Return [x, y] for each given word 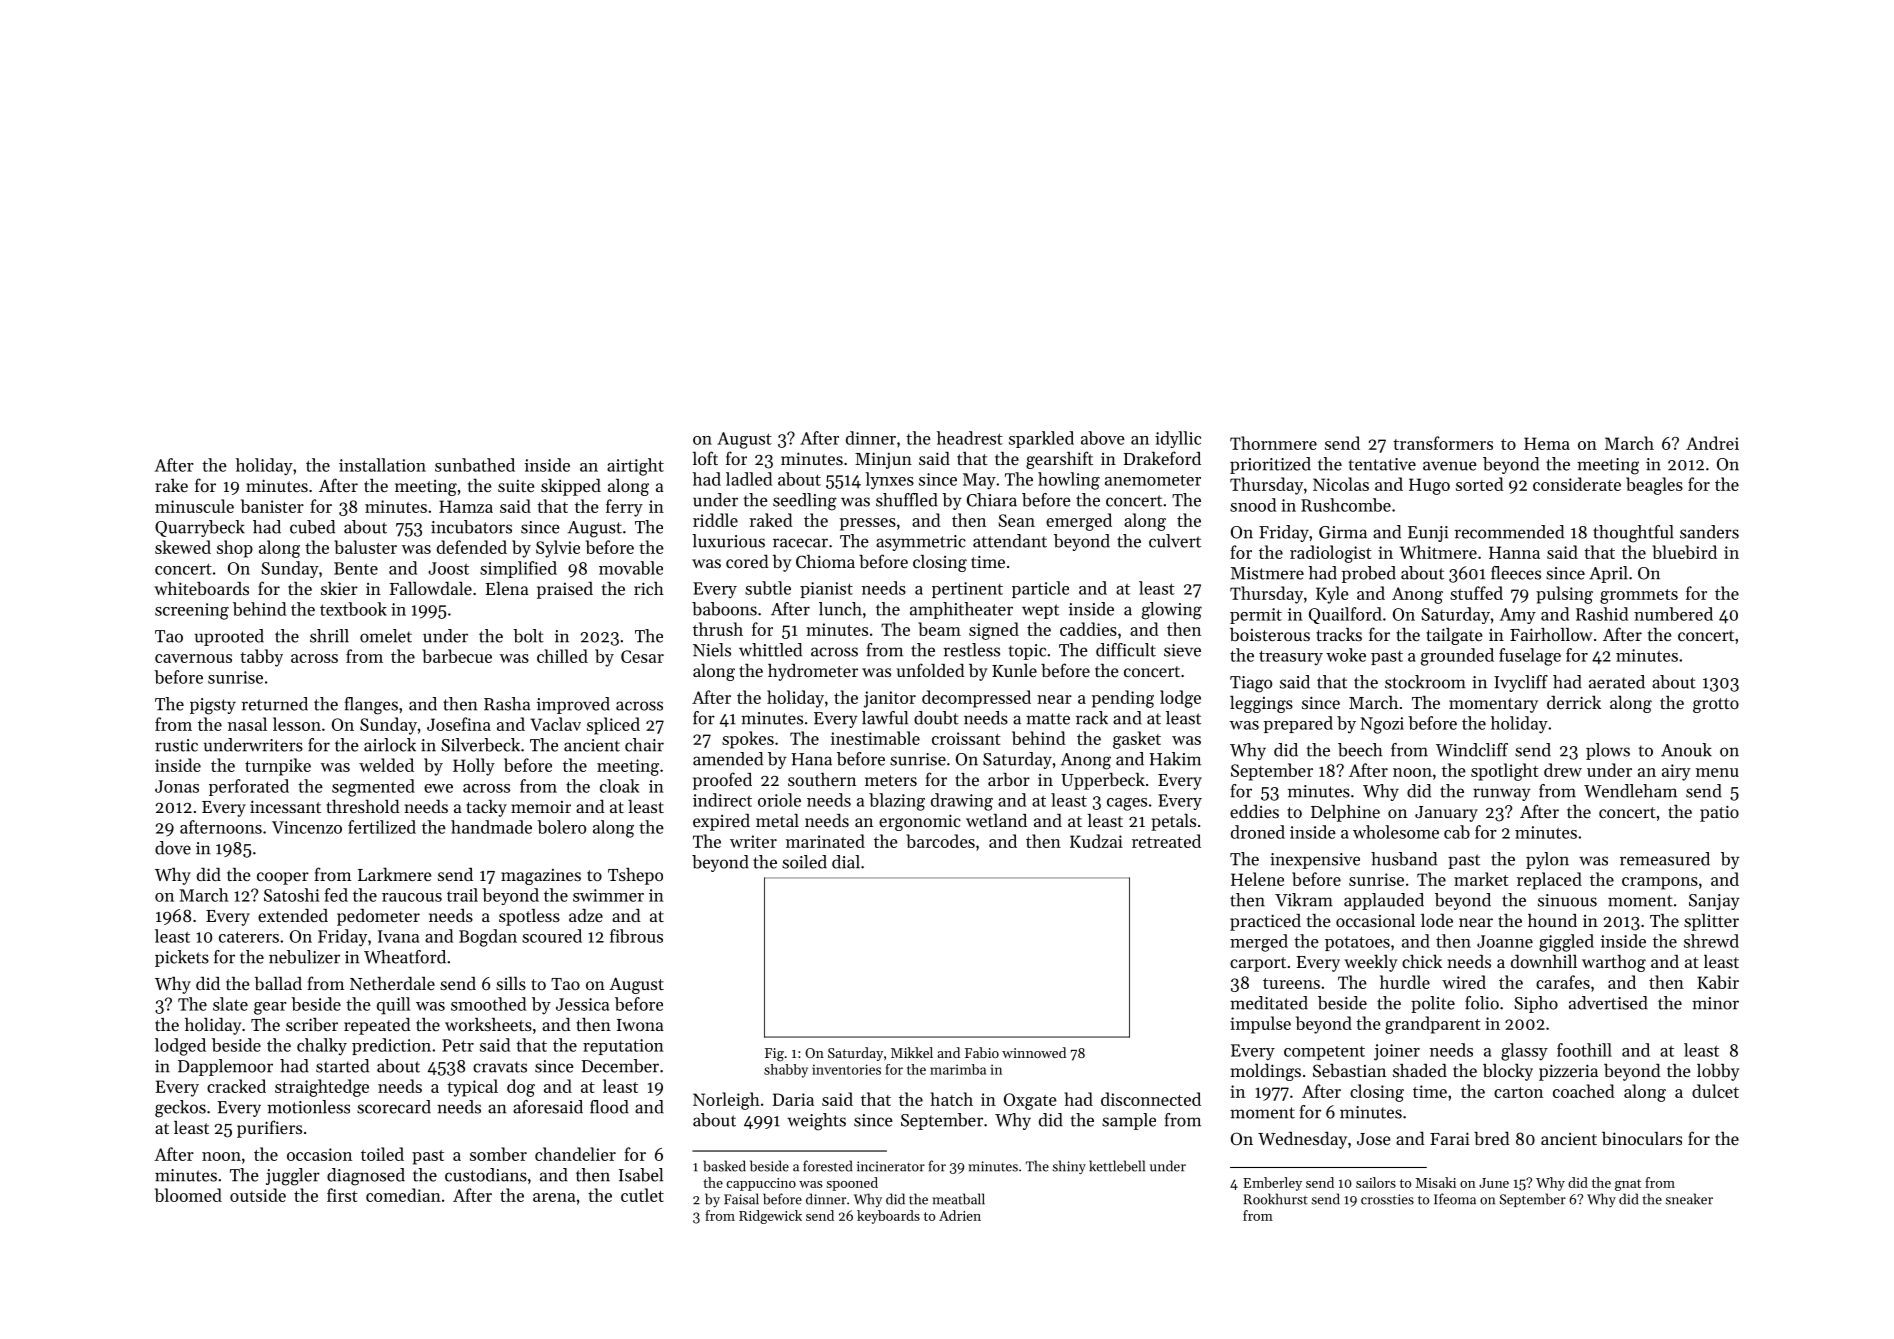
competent [1324, 1053]
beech [1360, 750]
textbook [353, 609]
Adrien [960, 1215]
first [342, 1195]
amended [728, 759]
